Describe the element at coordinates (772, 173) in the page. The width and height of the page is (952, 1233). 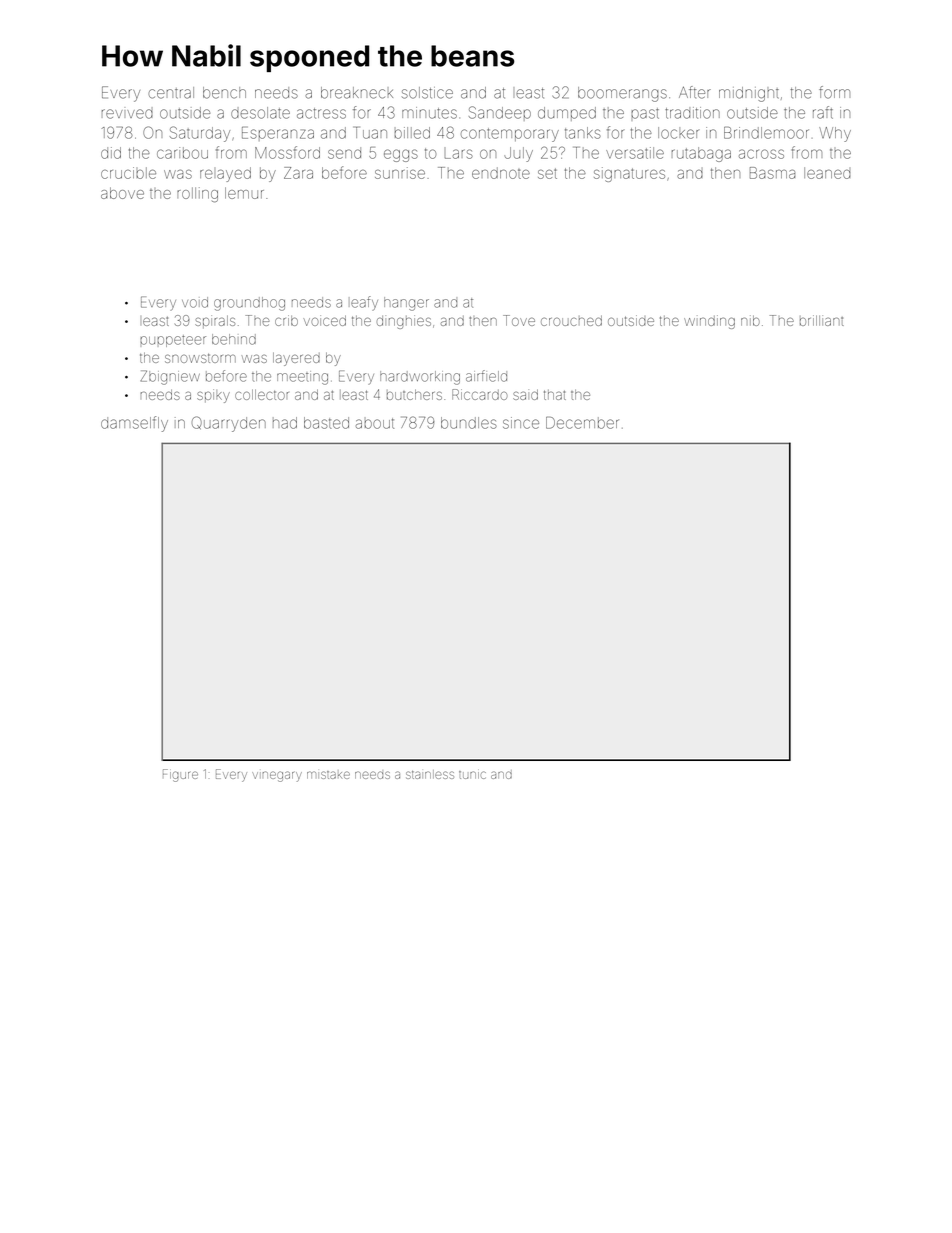
I see `Basma` at that location.
